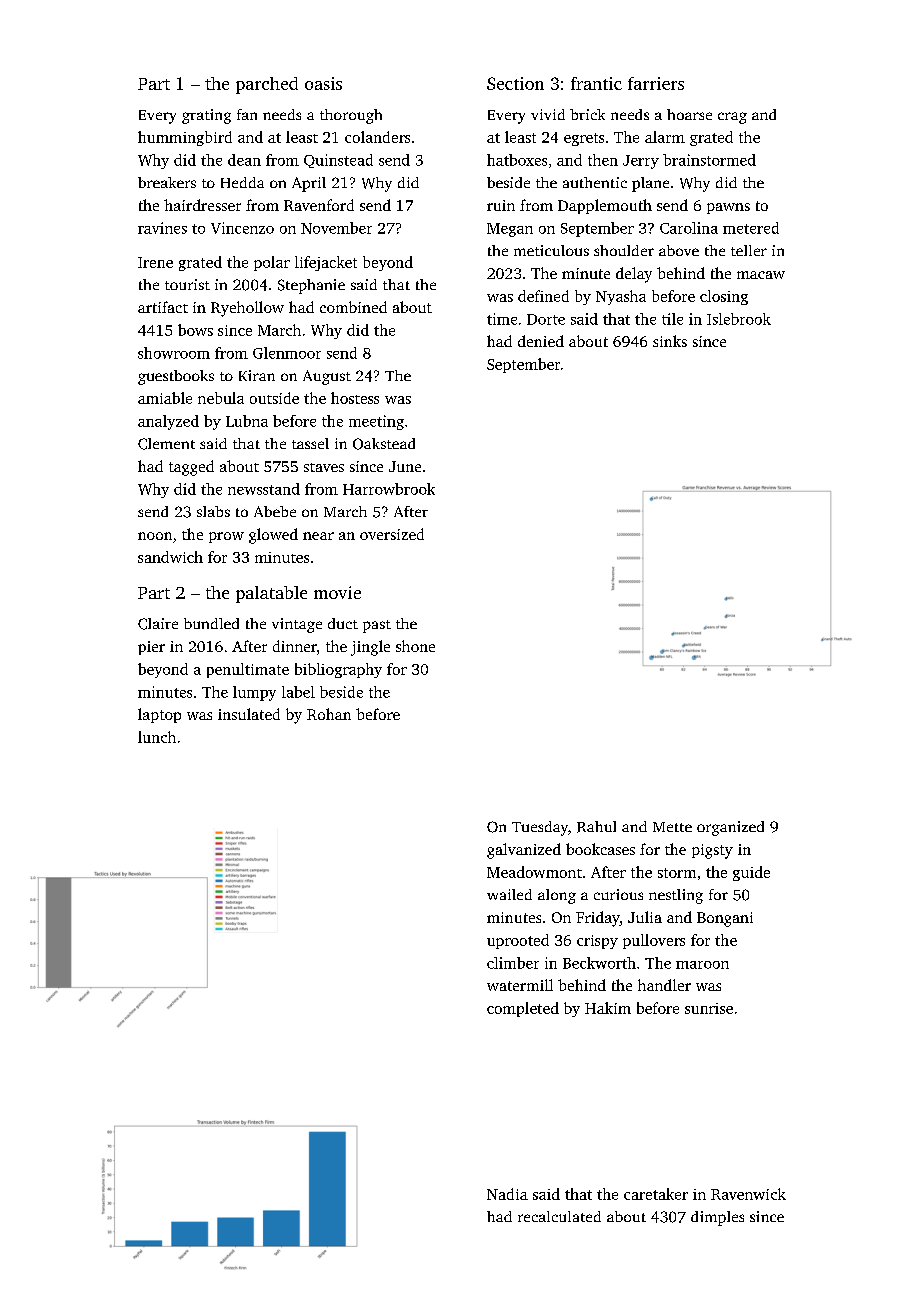 The image size is (924, 1314). I want to click on Hedda, so click(242, 182).
